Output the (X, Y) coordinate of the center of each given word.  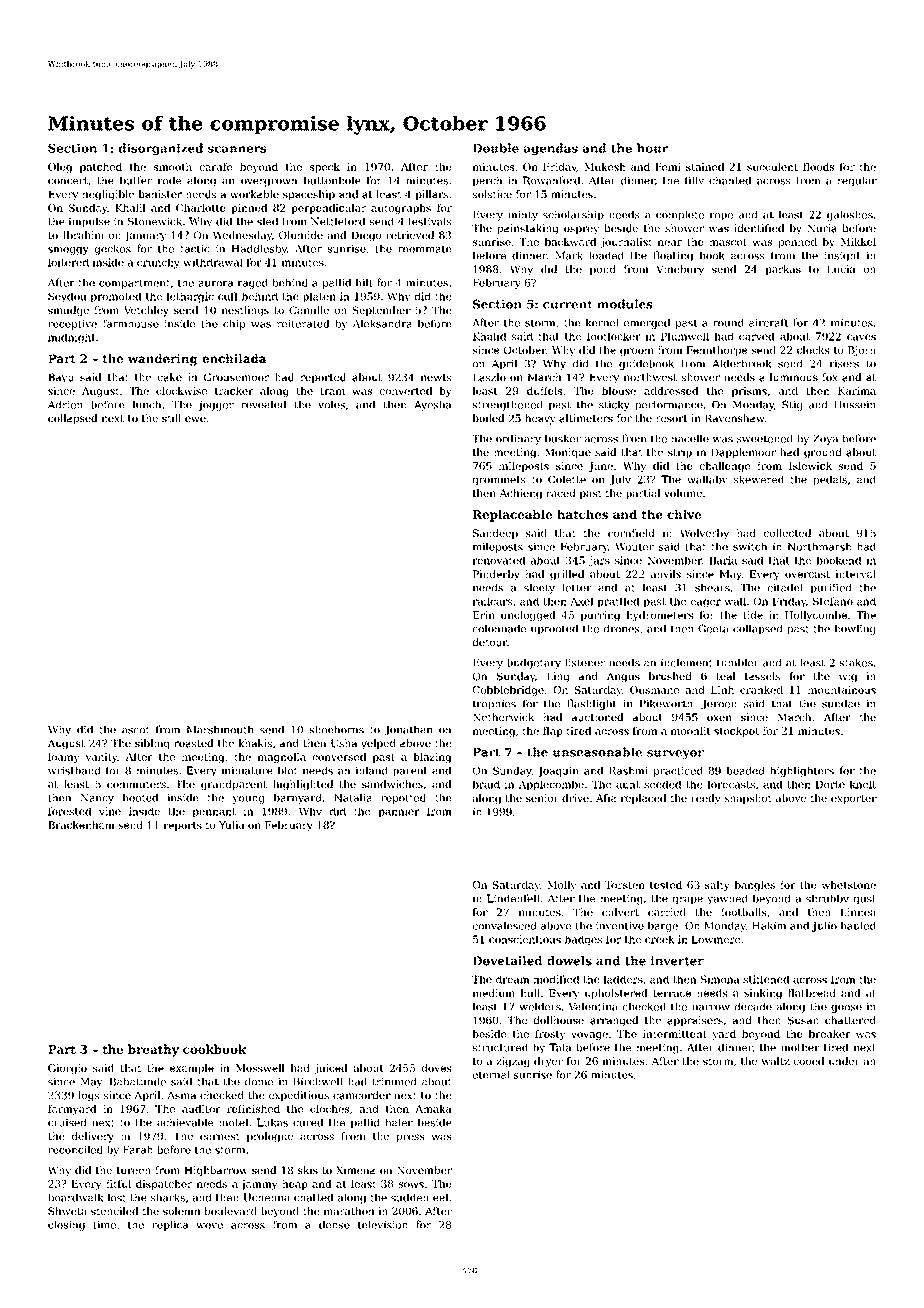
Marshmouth (220, 729)
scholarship (573, 215)
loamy (63, 758)
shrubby (827, 899)
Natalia (353, 797)
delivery (93, 1137)
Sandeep (495, 534)
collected (787, 533)
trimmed (394, 1081)
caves (861, 337)
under (844, 1061)
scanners (237, 149)
